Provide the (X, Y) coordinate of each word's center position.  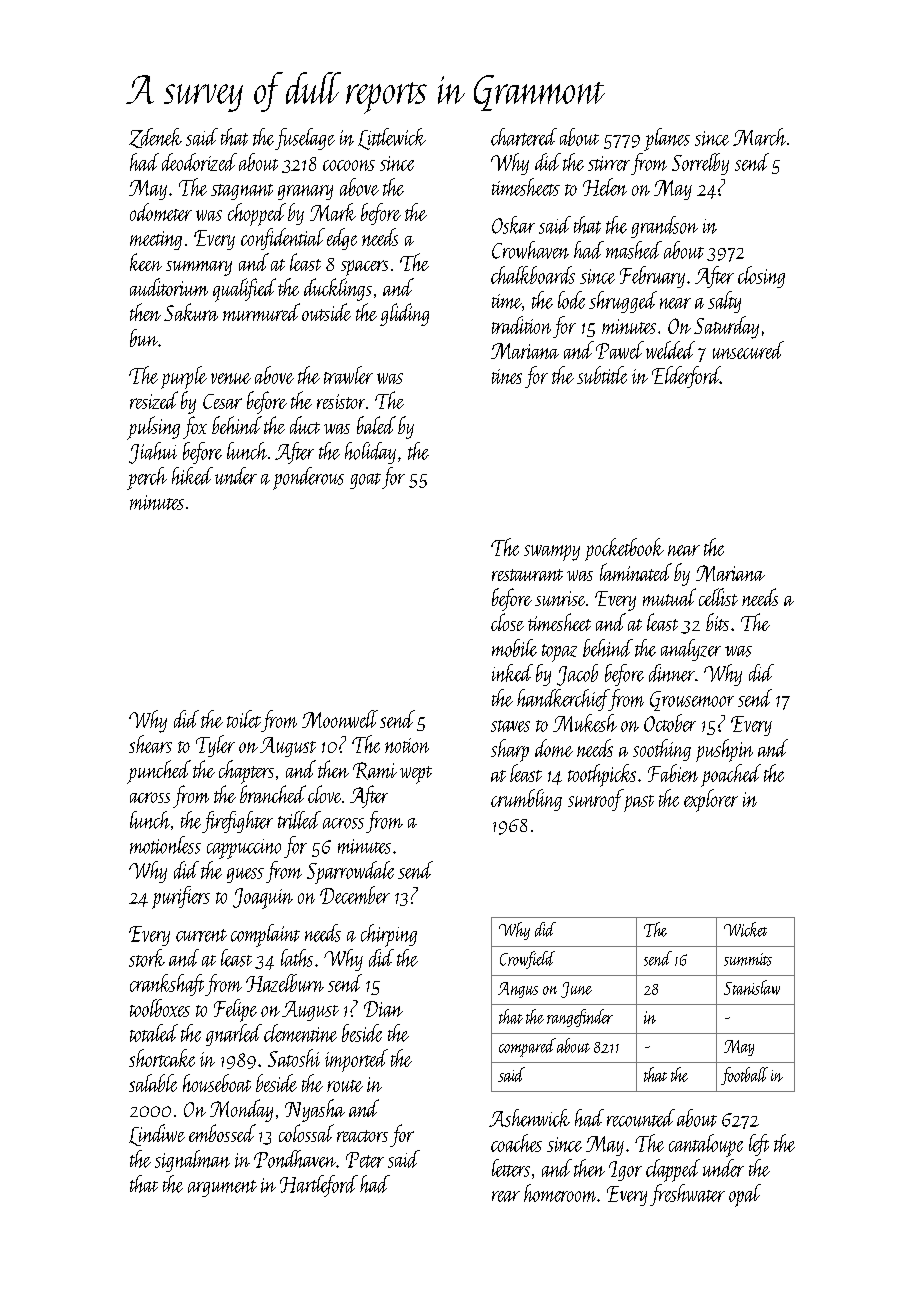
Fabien (673, 773)
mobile (514, 648)
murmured (261, 312)
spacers (364, 268)
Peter (365, 1160)
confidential (283, 239)
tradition (521, 325)
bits (717, 622)
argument (222, 1188)
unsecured (748, 350)
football (744, 1076)
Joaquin (263, 898)
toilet (244, 719)
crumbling (526, 800)
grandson (664, 227)
